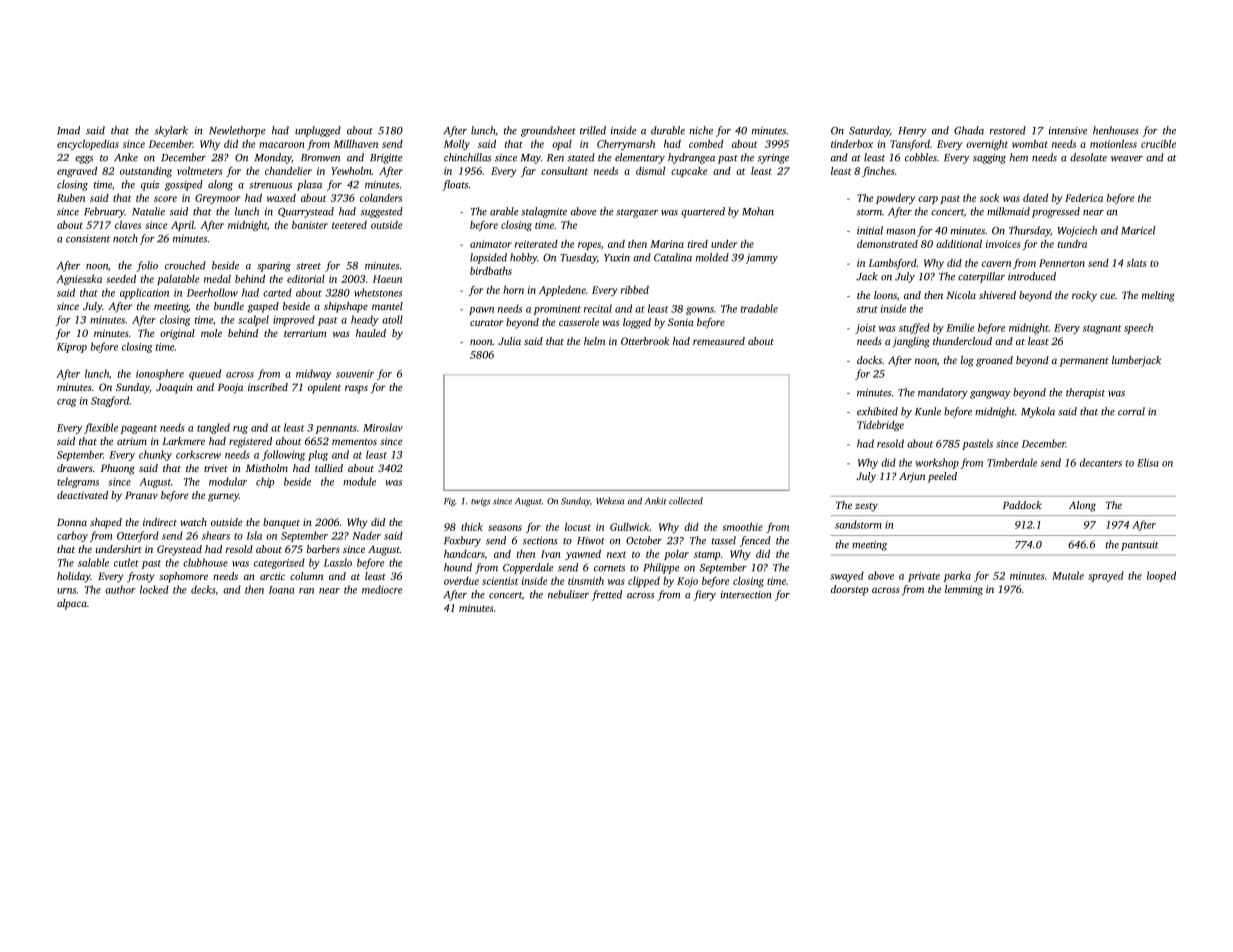  What do you see at coordinates (282, 145) in the page?
I see `macaroon` at bounding box center [282, 145].
